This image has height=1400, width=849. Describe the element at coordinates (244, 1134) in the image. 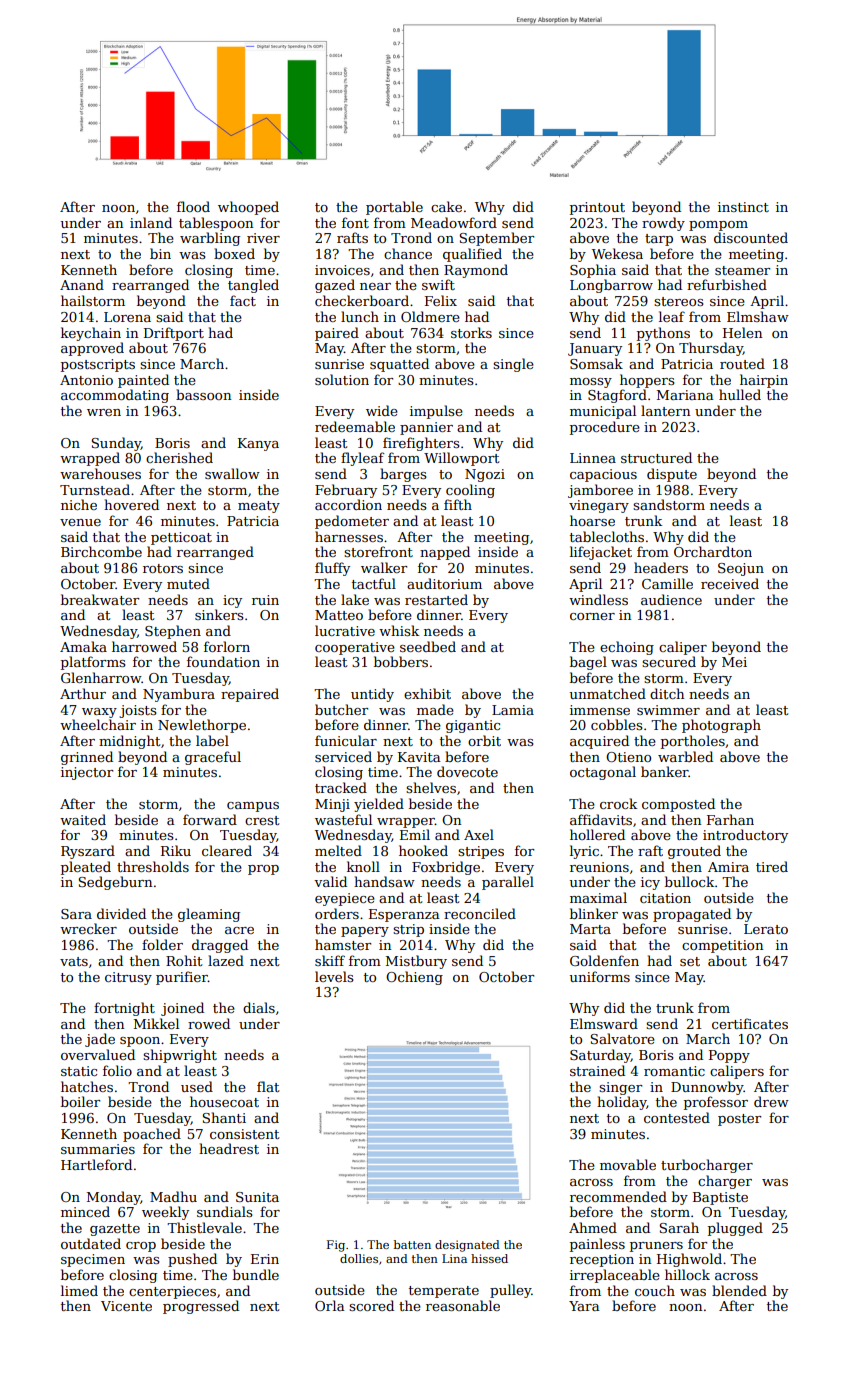

I see `consistent` at that location.
